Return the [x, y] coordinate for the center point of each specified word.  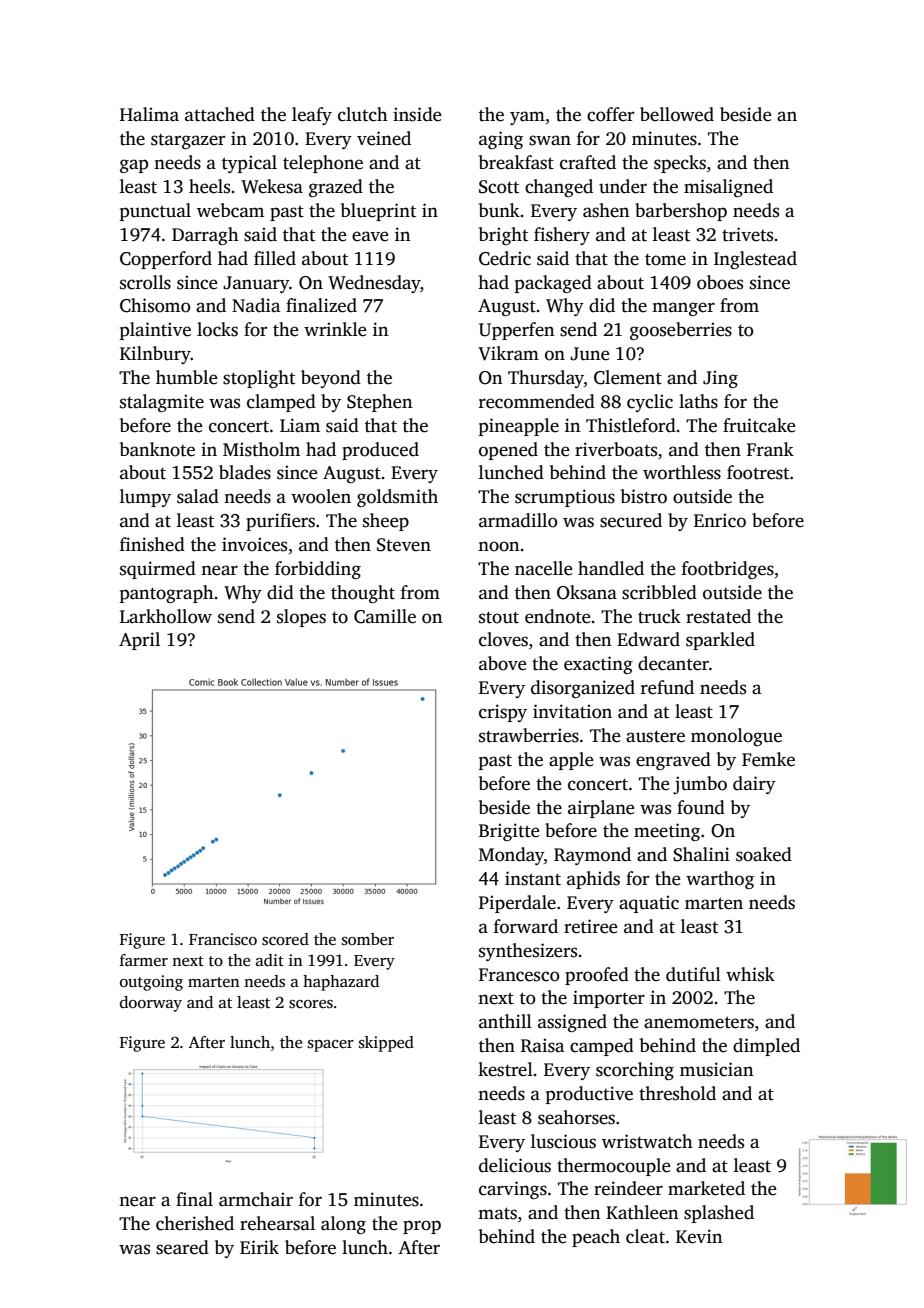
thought [363, 594]
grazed [336, 188]
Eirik [259, 1247]
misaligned [728, 188]
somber [368, 939]
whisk [750, 974]
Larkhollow [166, 616]
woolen [321, 496]
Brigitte [509, 832]
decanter [673, 663]
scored [285, 939]
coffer [610, 114]
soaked [764, 854]
